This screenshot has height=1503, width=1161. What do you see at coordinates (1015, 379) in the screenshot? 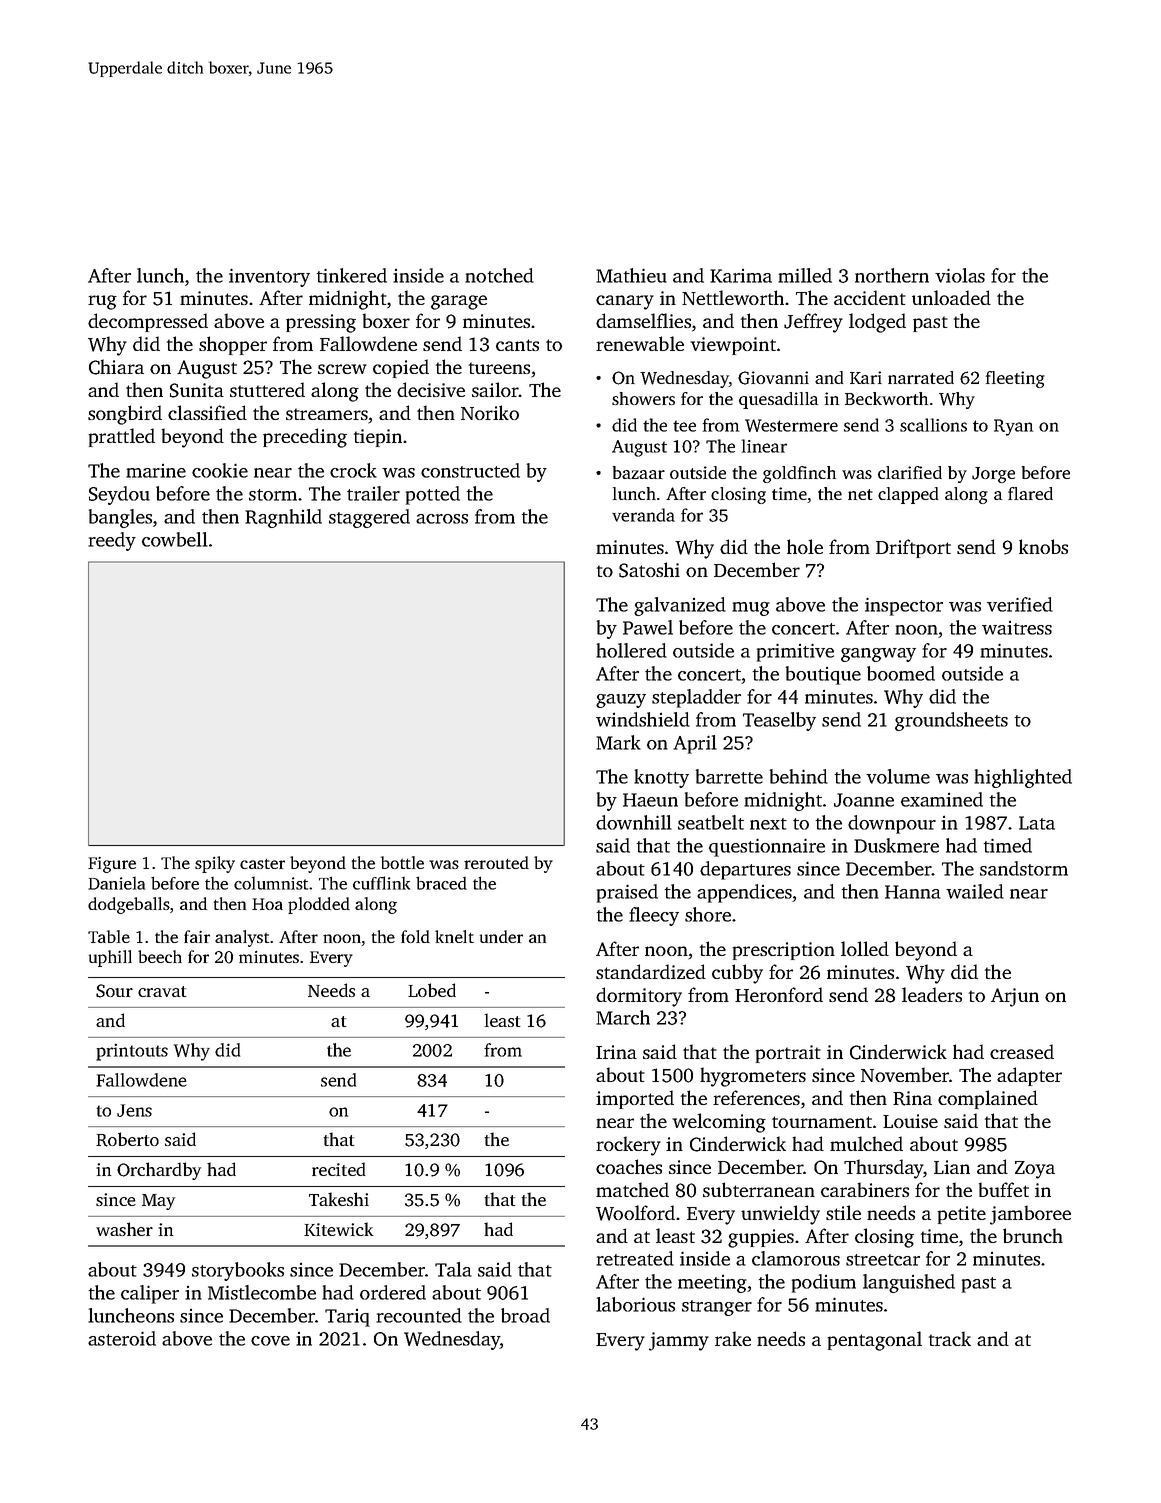
I see `fleeting` at bounding box center [1015, 379].
